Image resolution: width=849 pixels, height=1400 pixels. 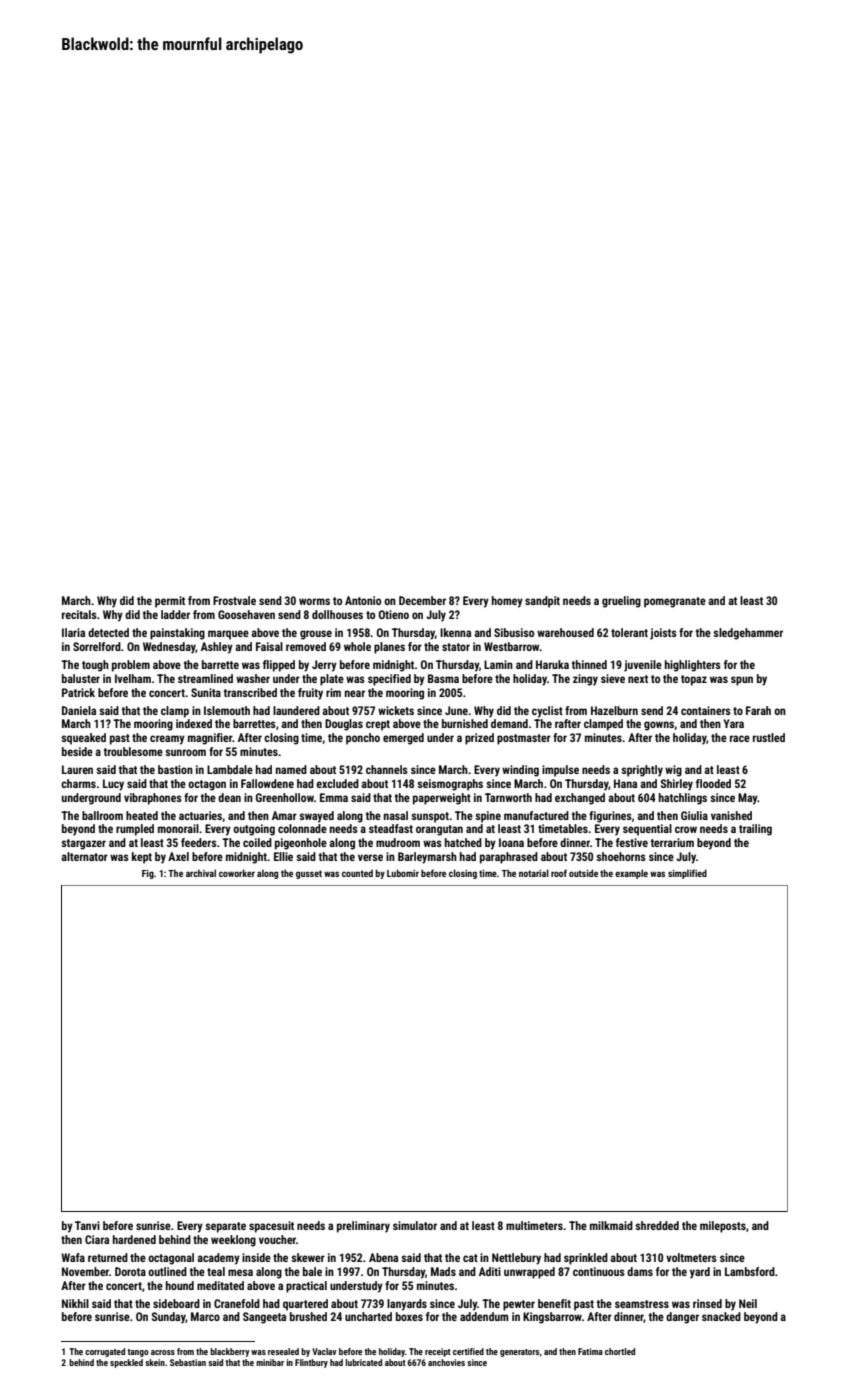 What do you see at coordinates (723, 1227) in the page?
I see `mileposts` at bounding box center [723, 1227].
